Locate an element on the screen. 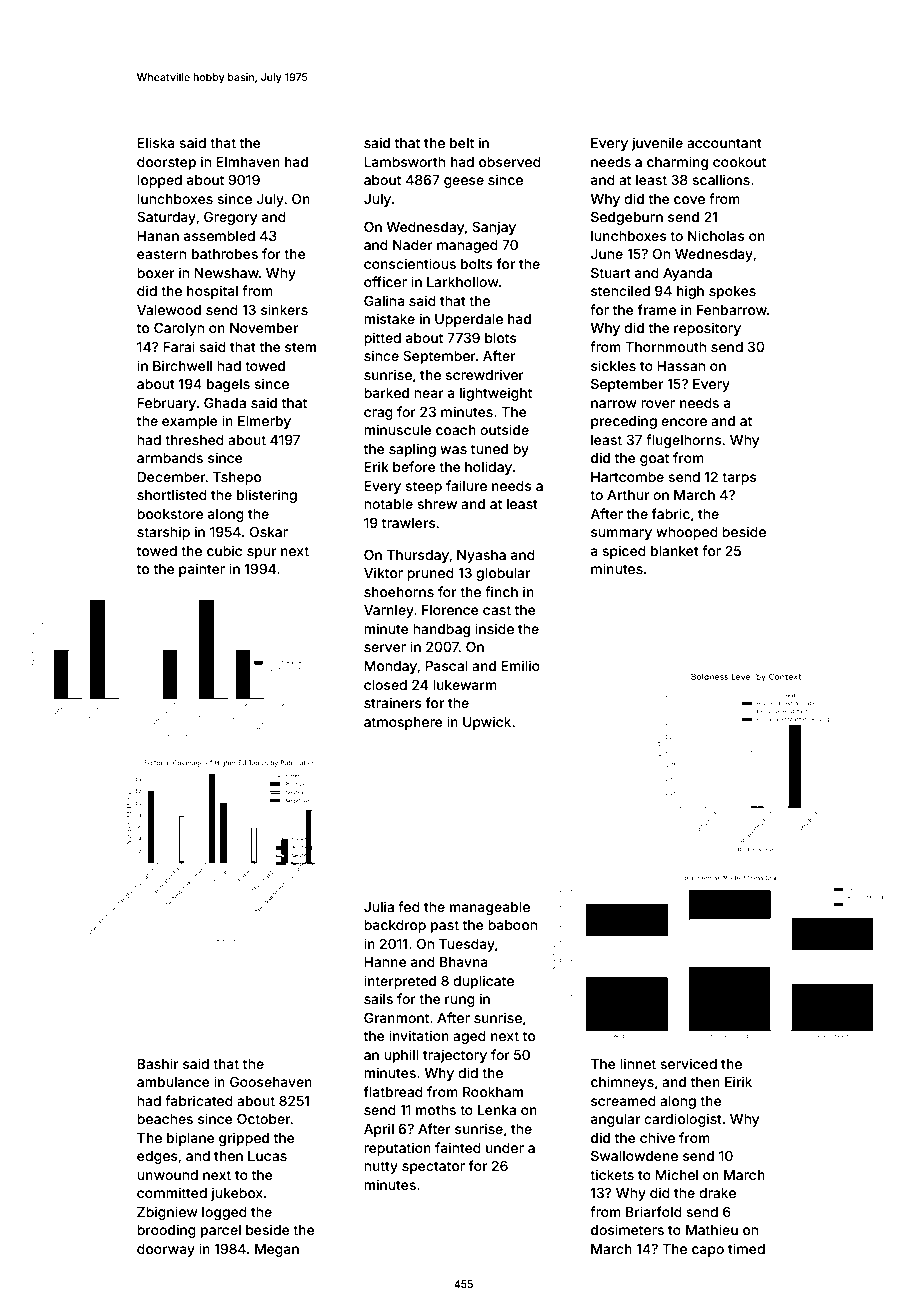 The image size is (908, 1316). atmosphere is located at coordinates (403, 723).
